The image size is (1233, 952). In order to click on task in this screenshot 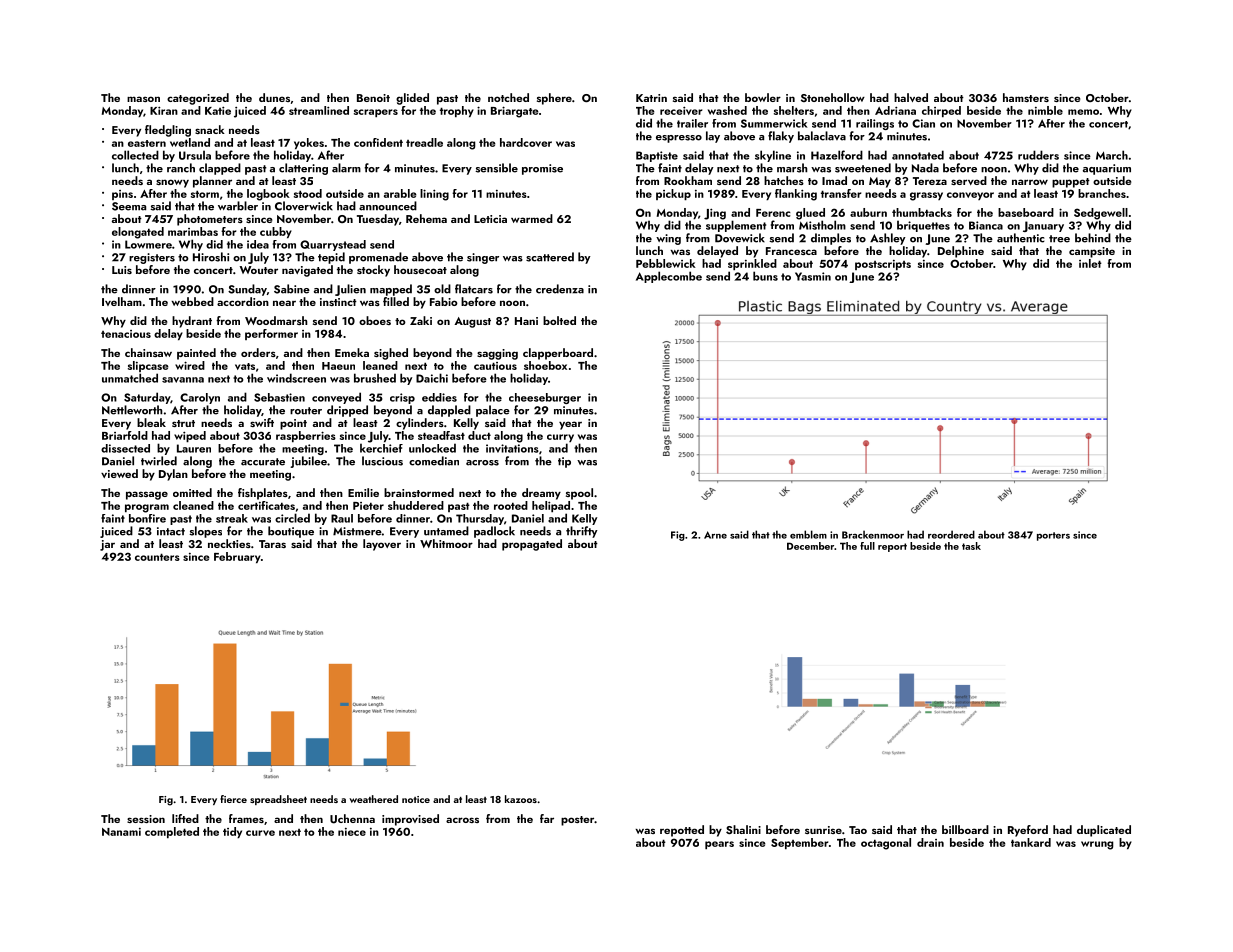, I will do `click(971, 546)`.
